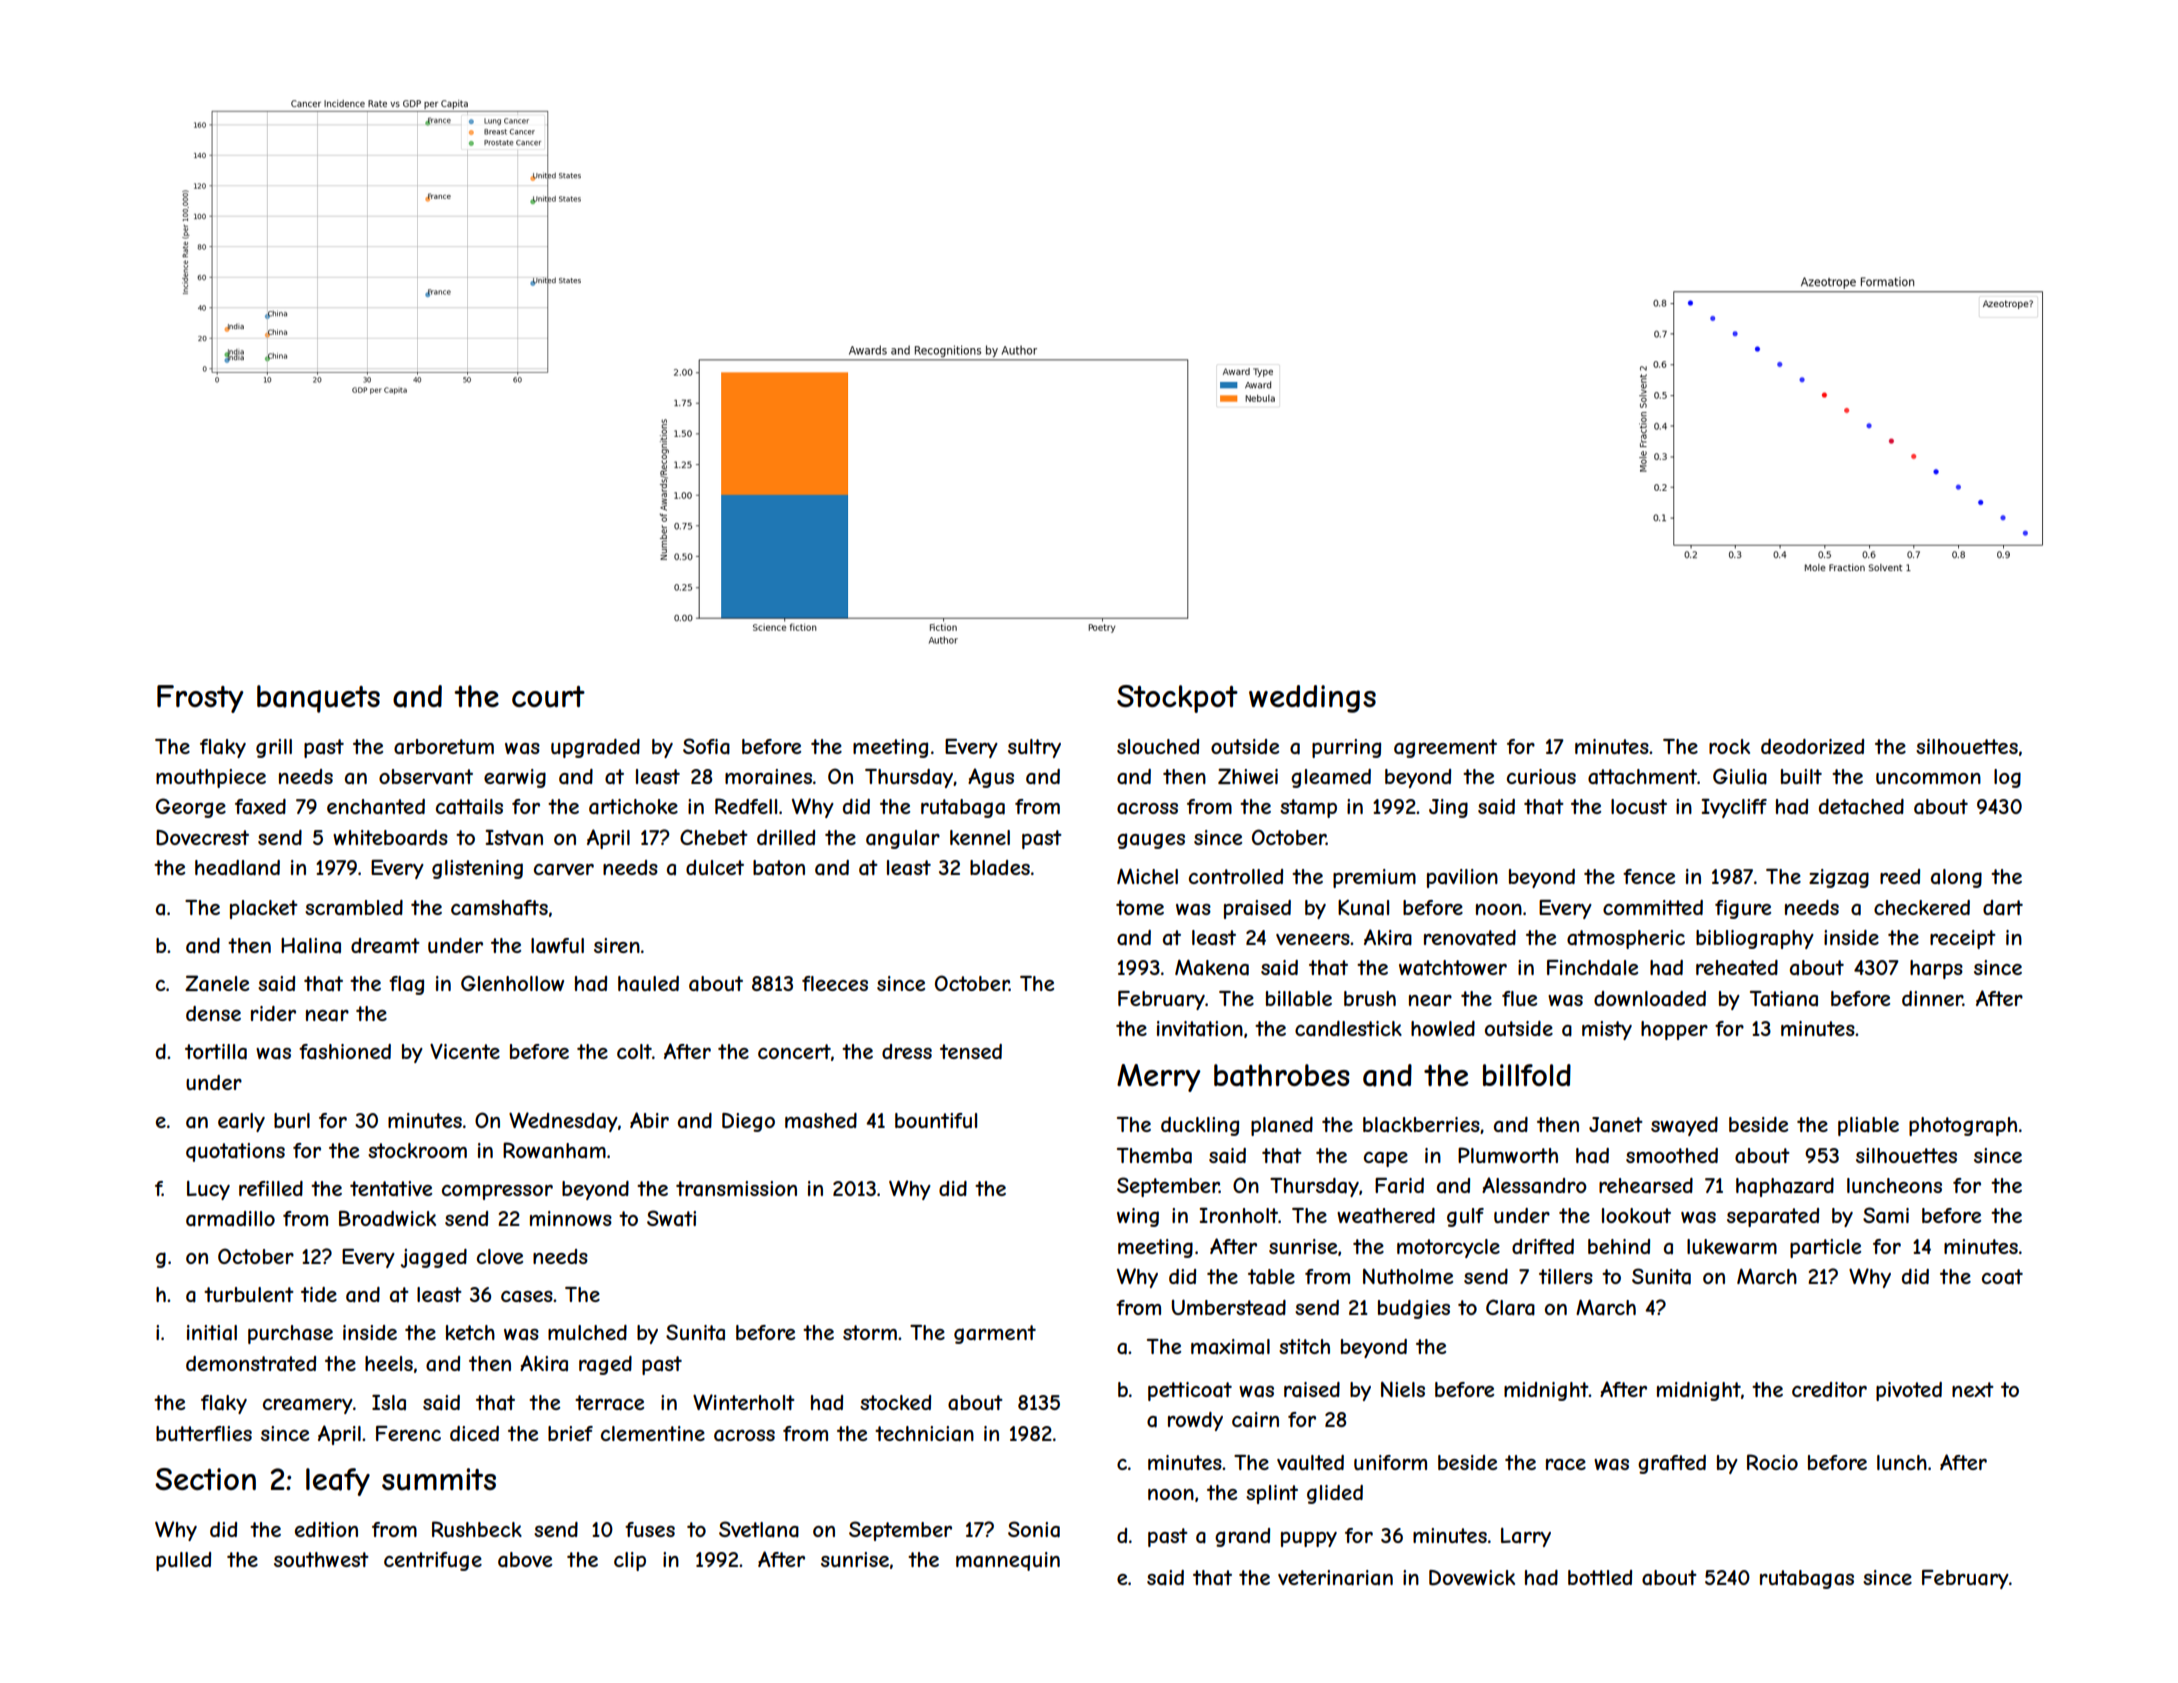 This screenshot has width=2178, height=1683. What do you see at coordinates (200, 699) in the screenshot?
I see `Frosty` at bounding box center [200, 699].
